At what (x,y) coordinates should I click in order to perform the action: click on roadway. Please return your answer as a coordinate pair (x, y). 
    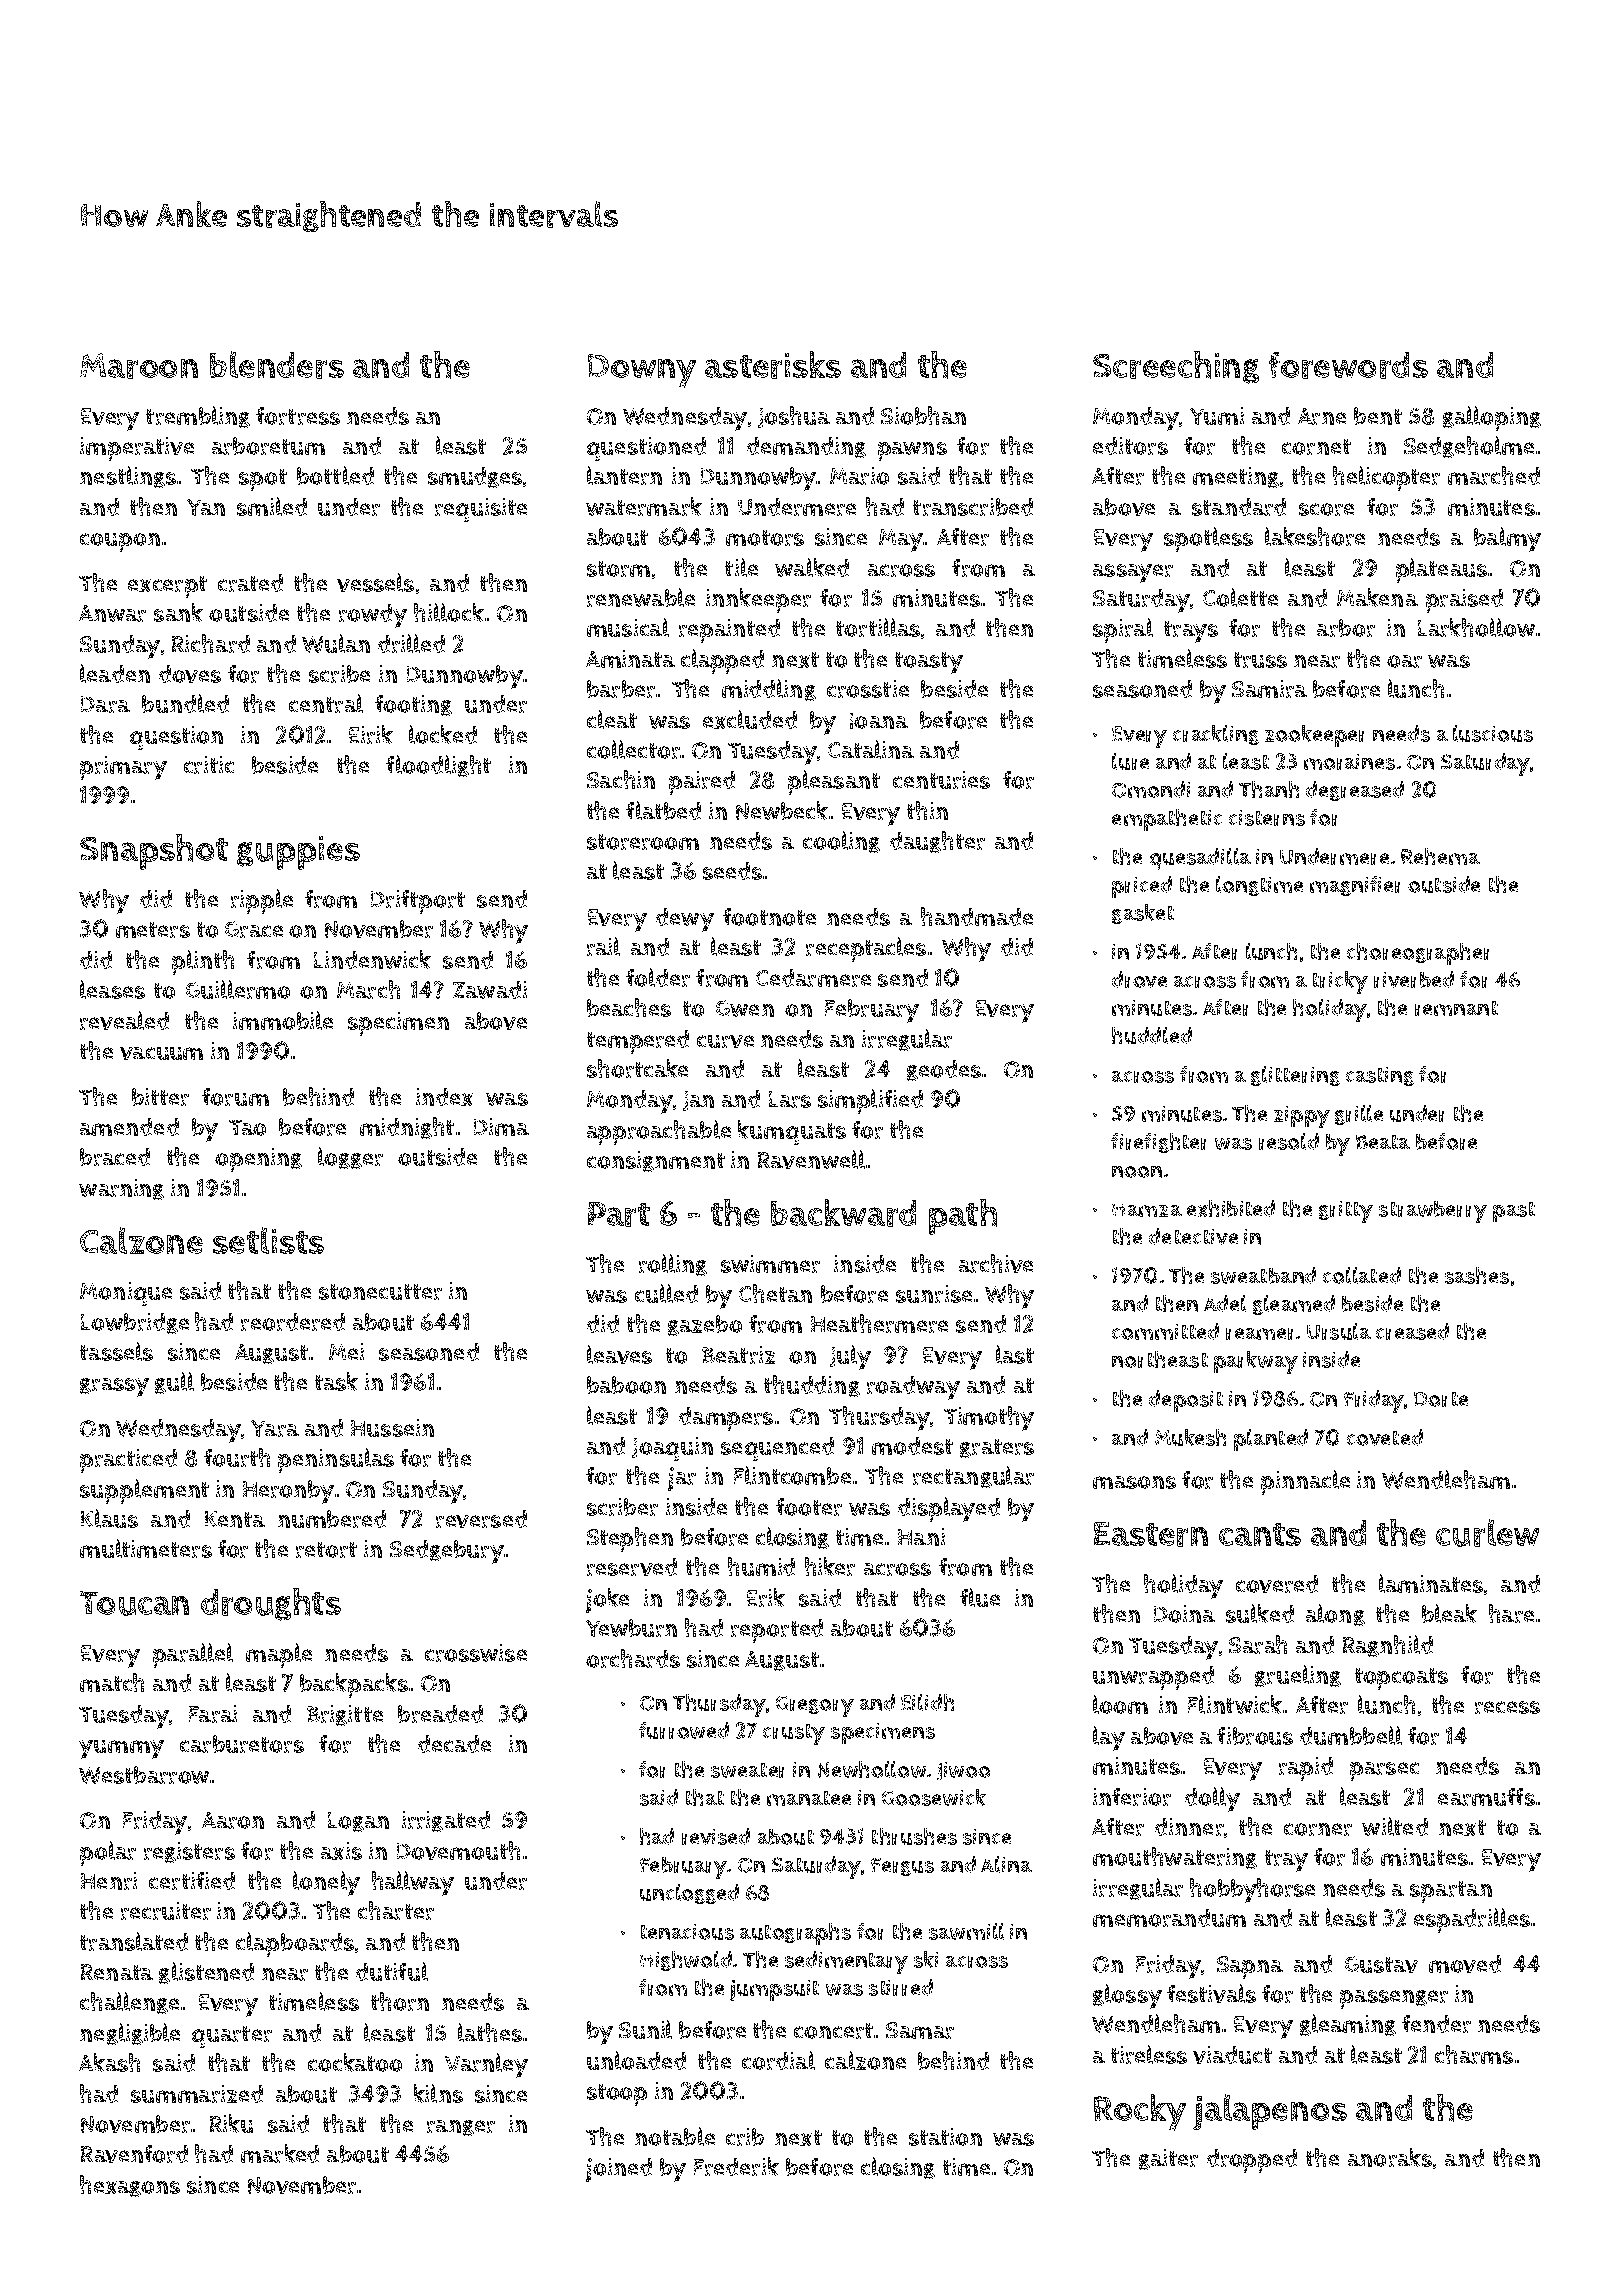
    Looking at the image, I should click on (913, 1388).
